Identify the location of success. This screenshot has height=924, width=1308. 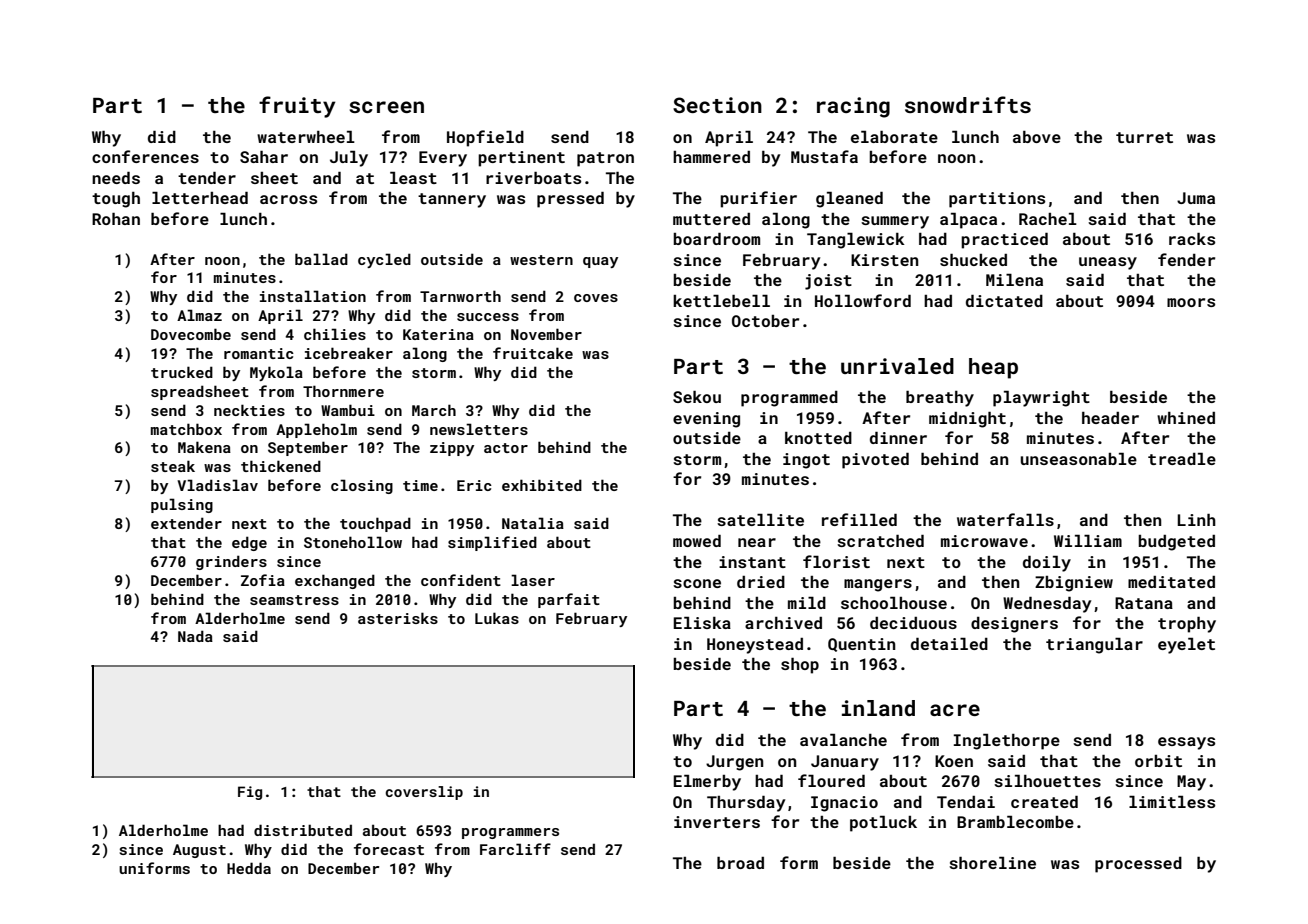
(488, 317).
